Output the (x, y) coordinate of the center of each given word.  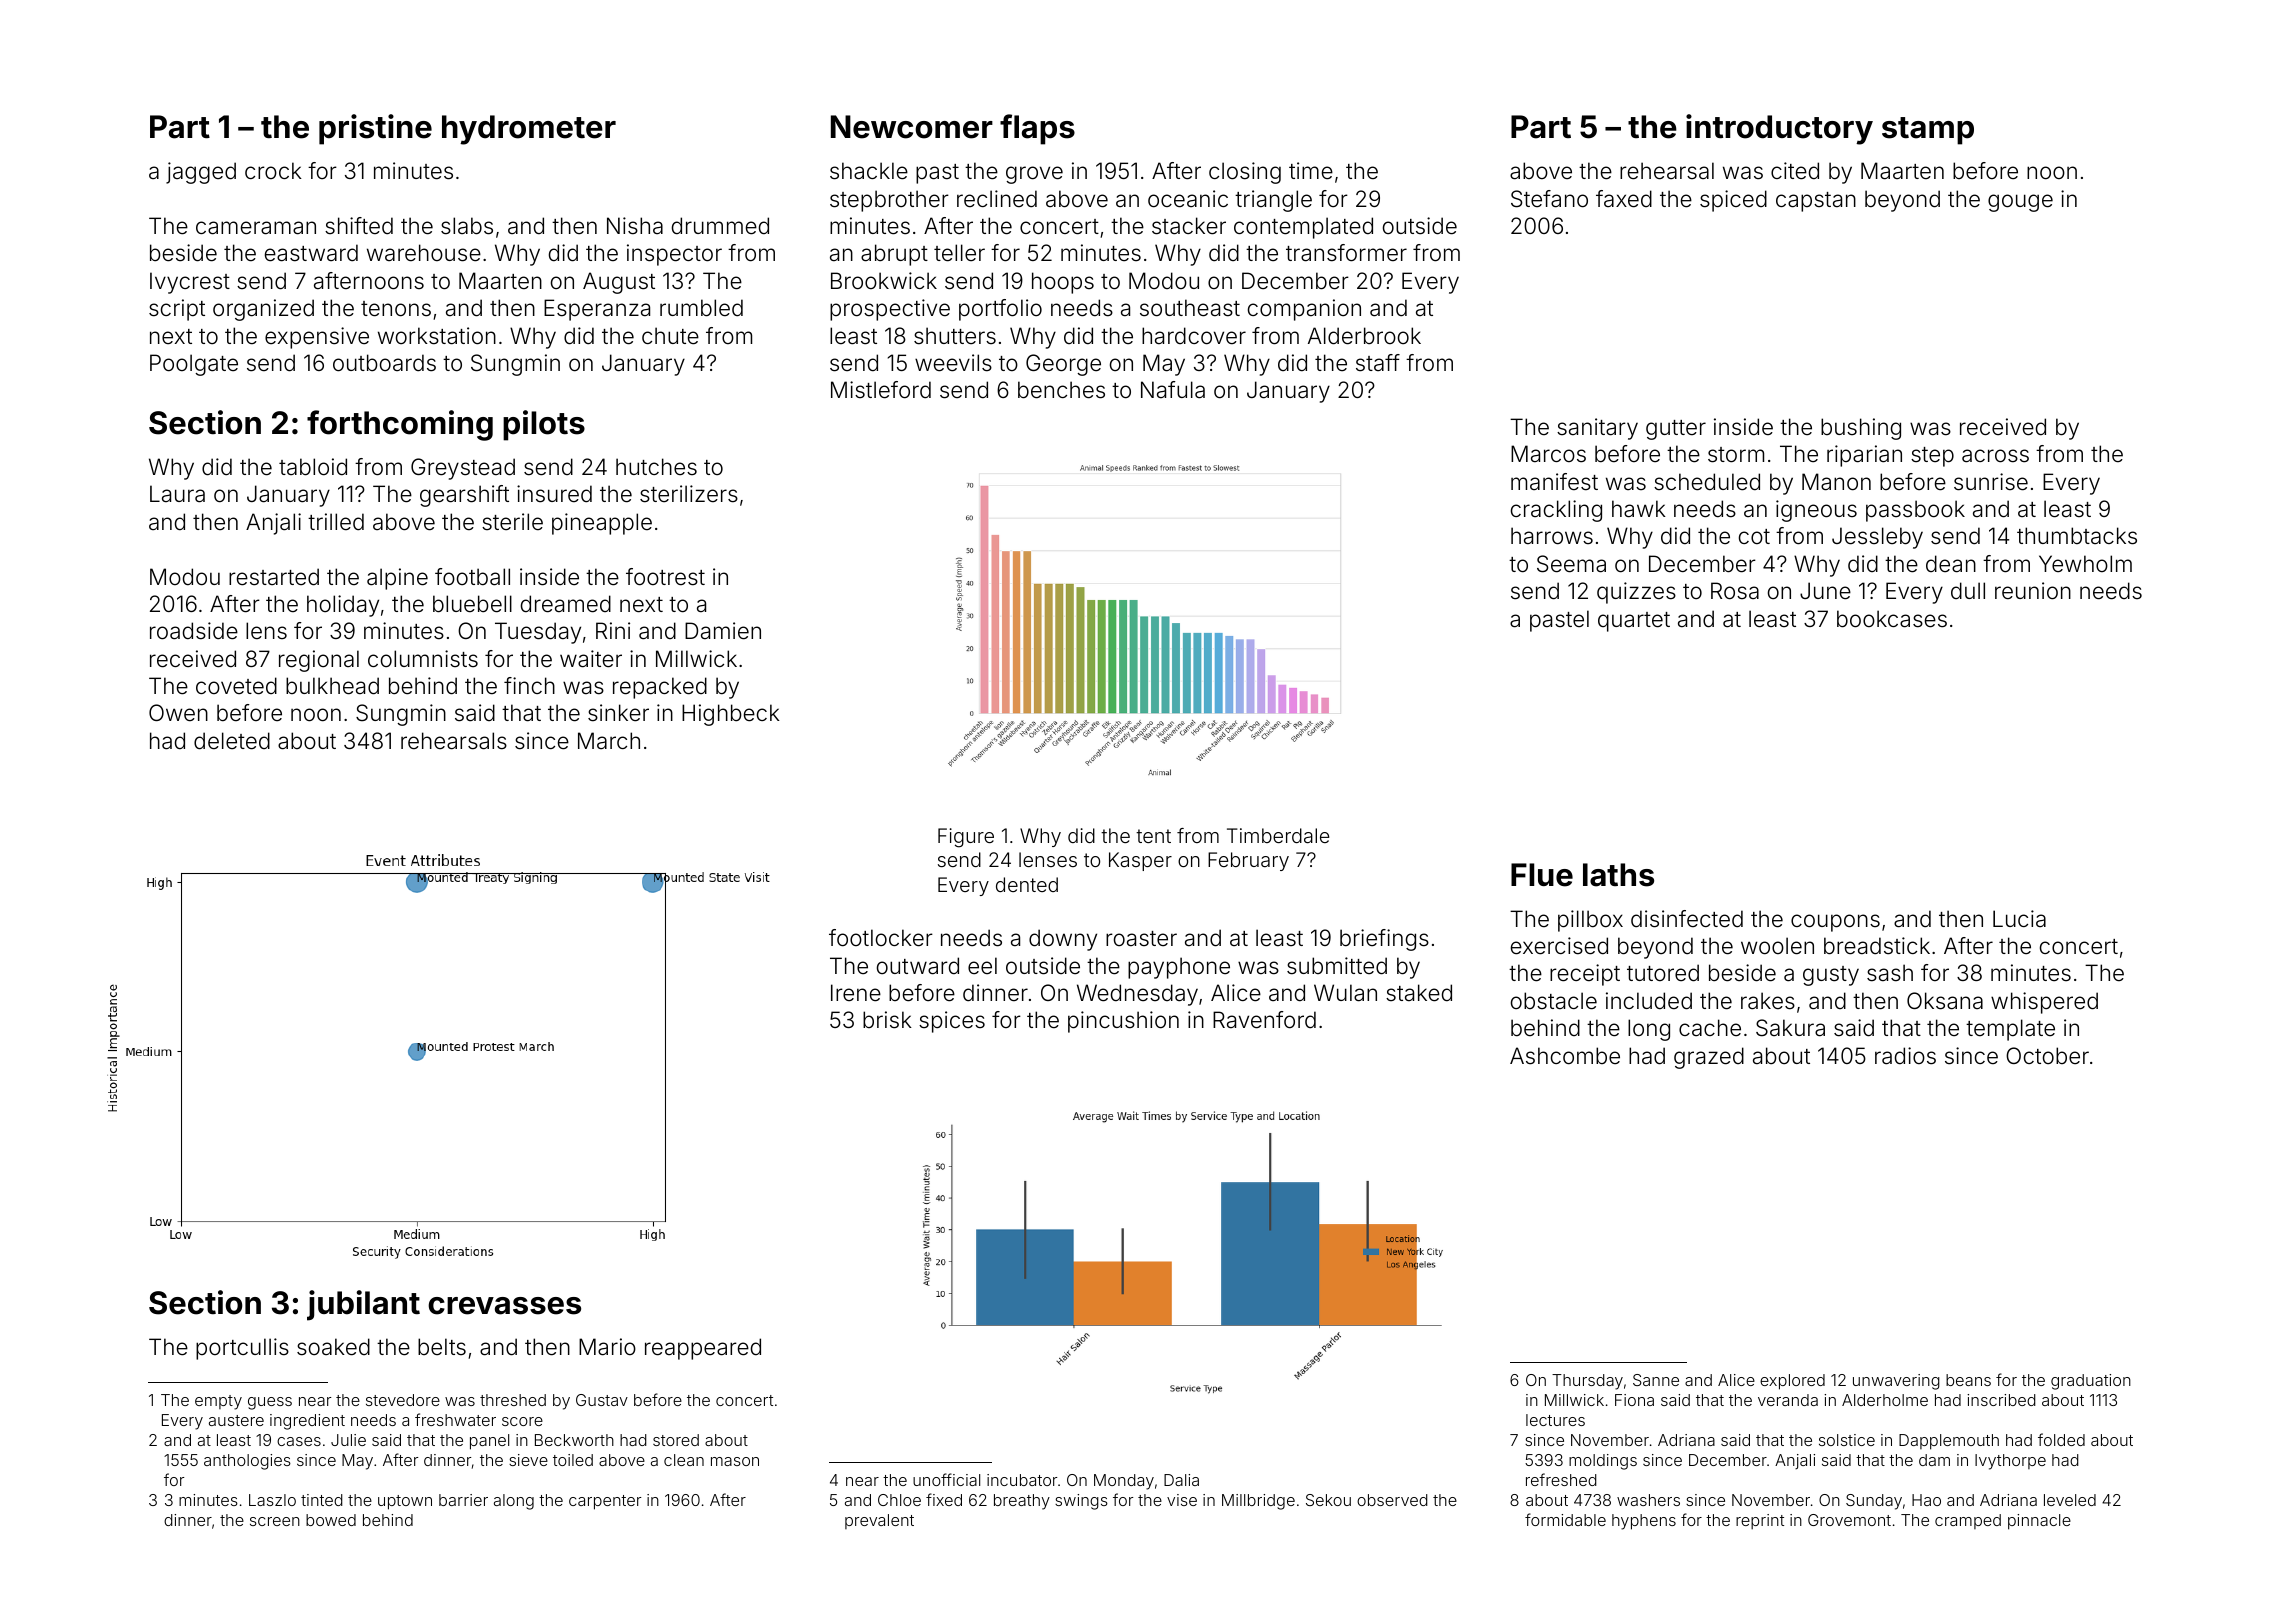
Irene (856, 993)
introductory (1779, 129)
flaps (1037, 129)
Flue (1542, 875)
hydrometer (529, 130)
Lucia (2019, 918)
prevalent (879, 1521)
